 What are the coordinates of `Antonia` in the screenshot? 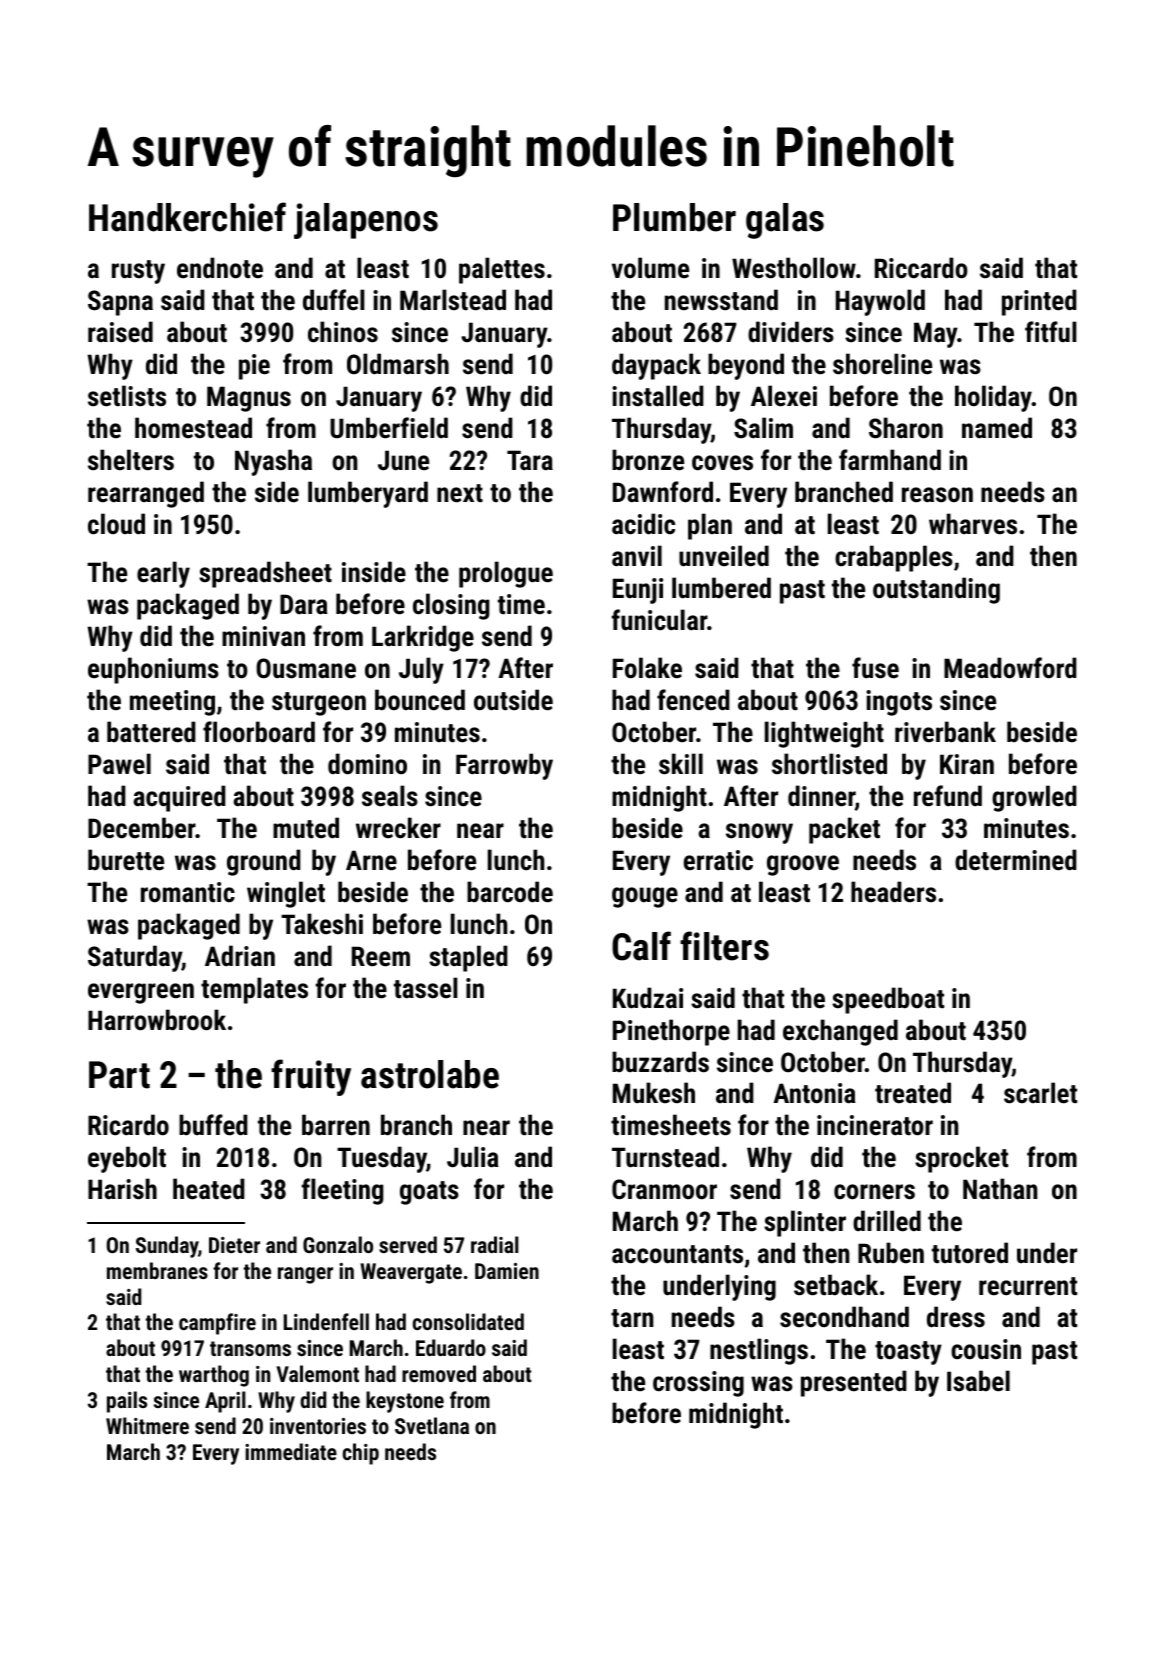 It's located at (814, 1093).
